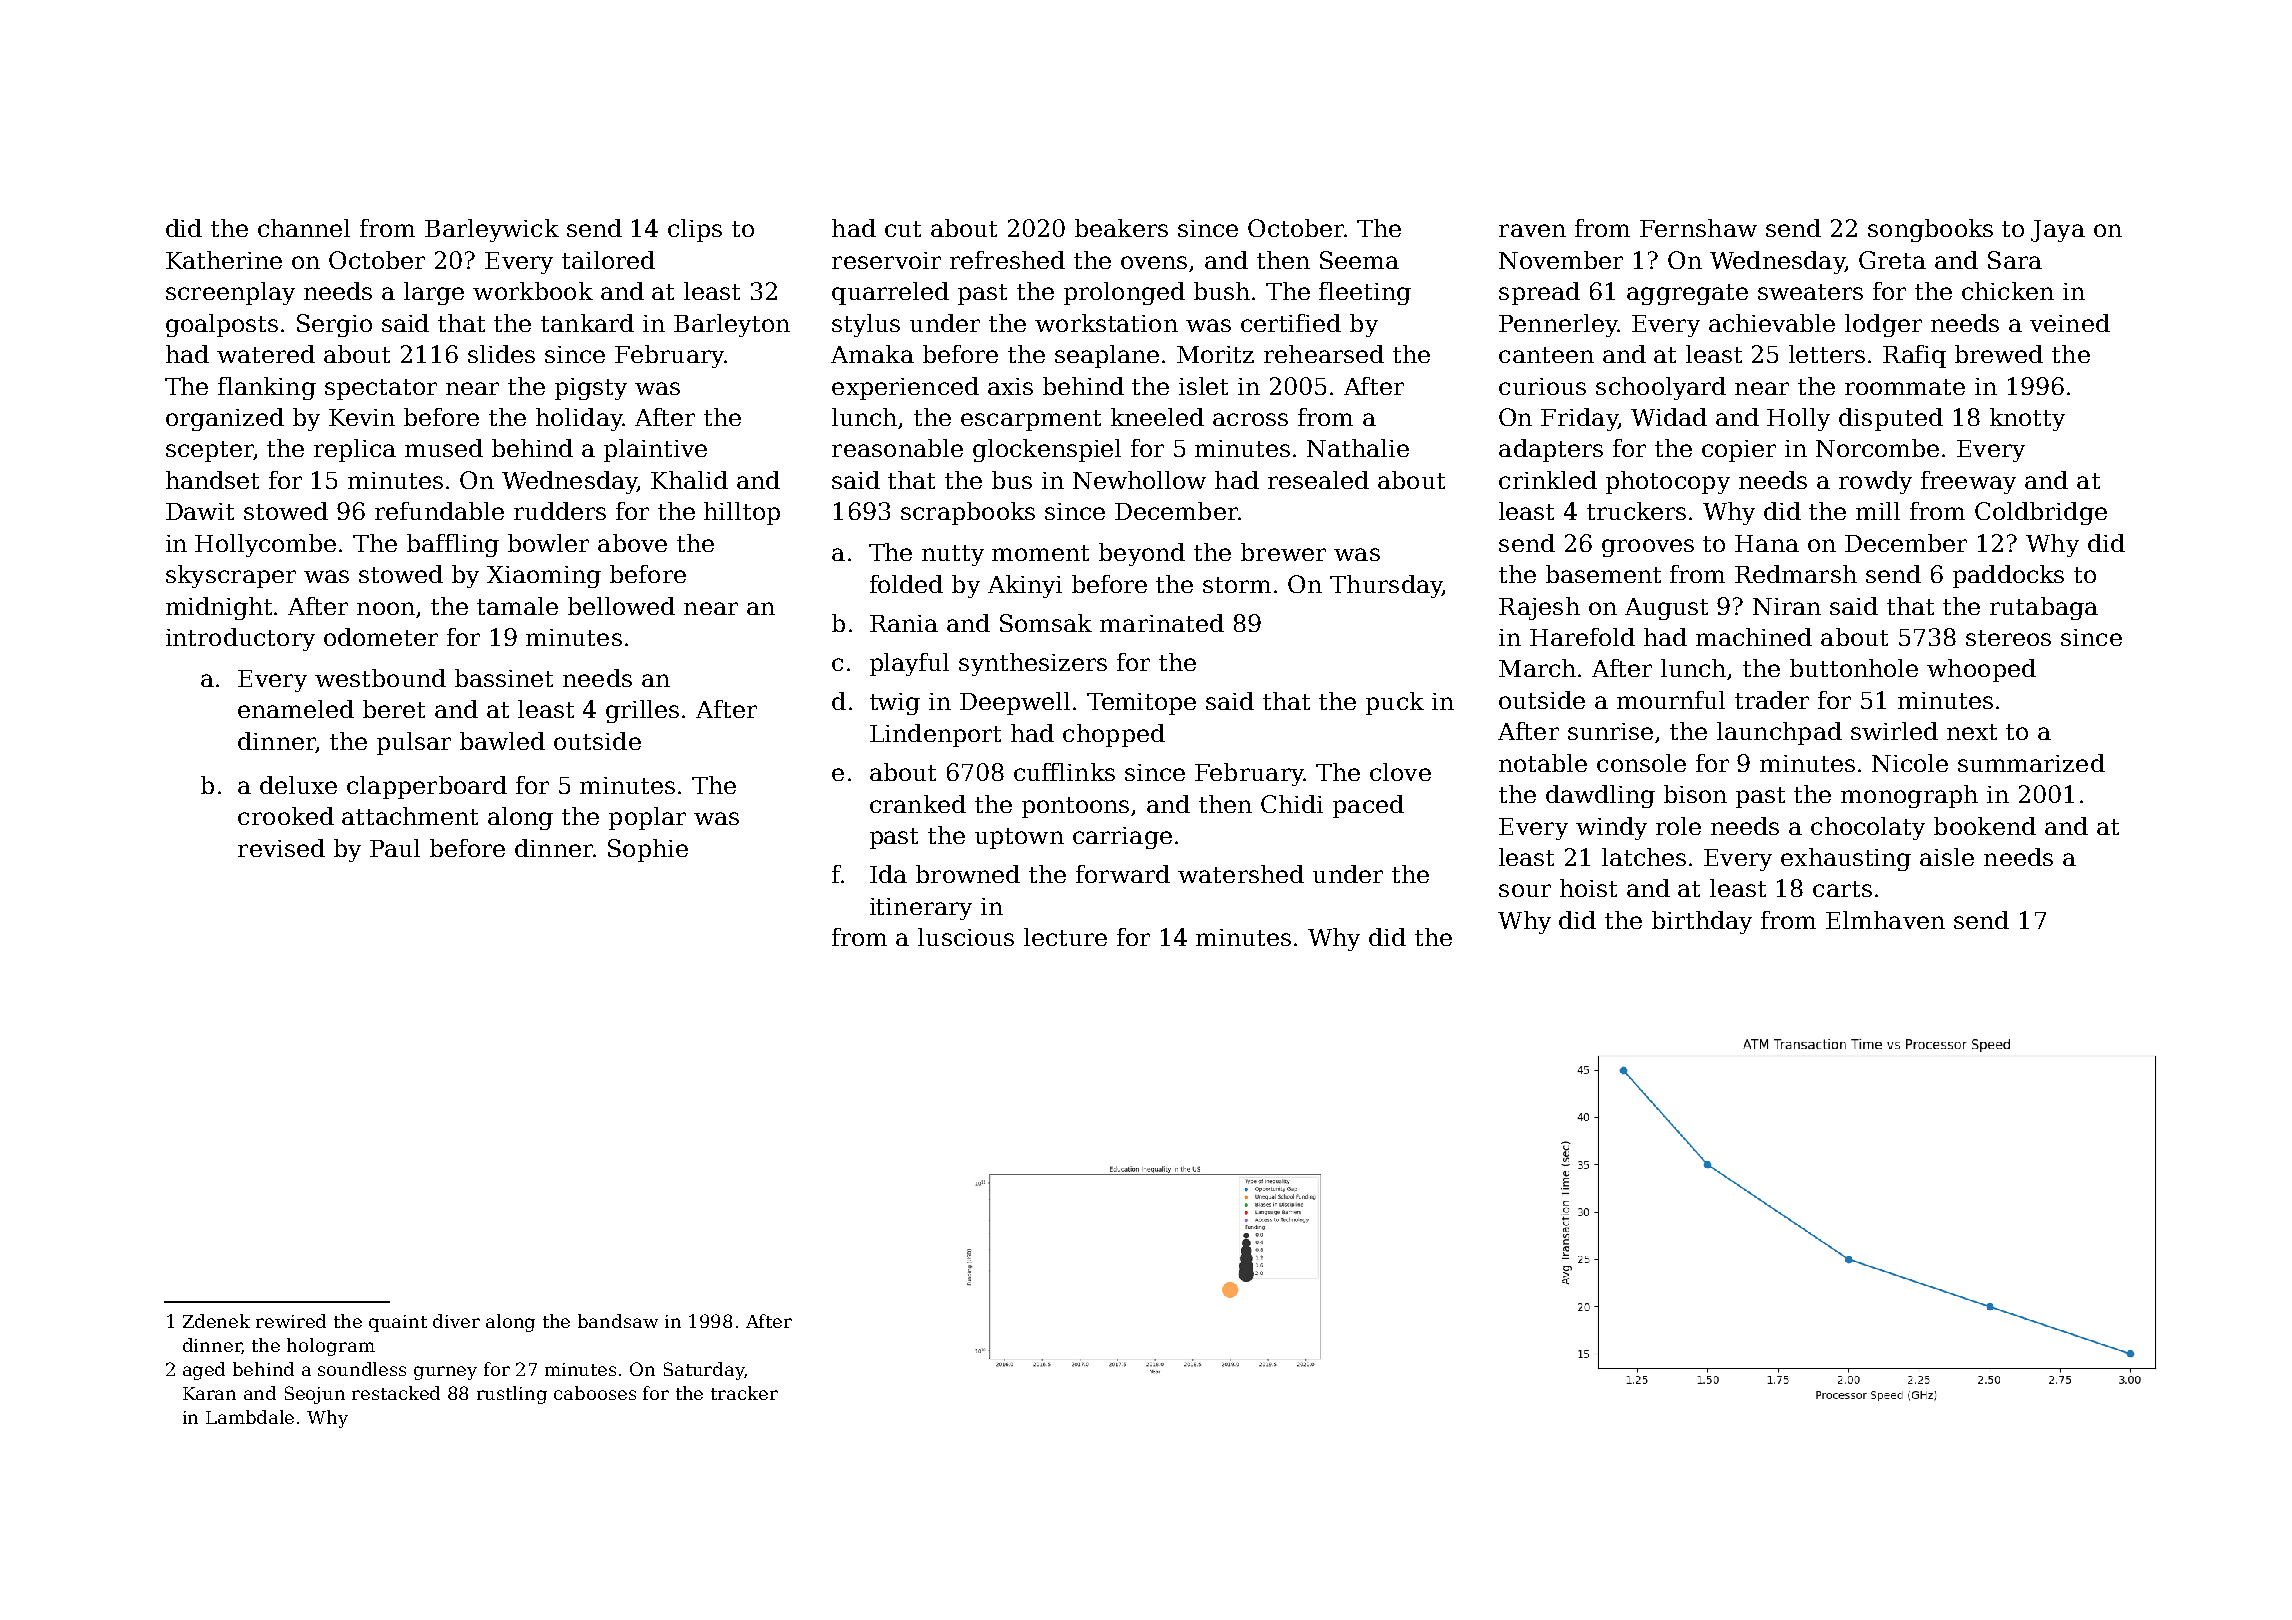  I want to click on Jaya, so click(2058, 231).
